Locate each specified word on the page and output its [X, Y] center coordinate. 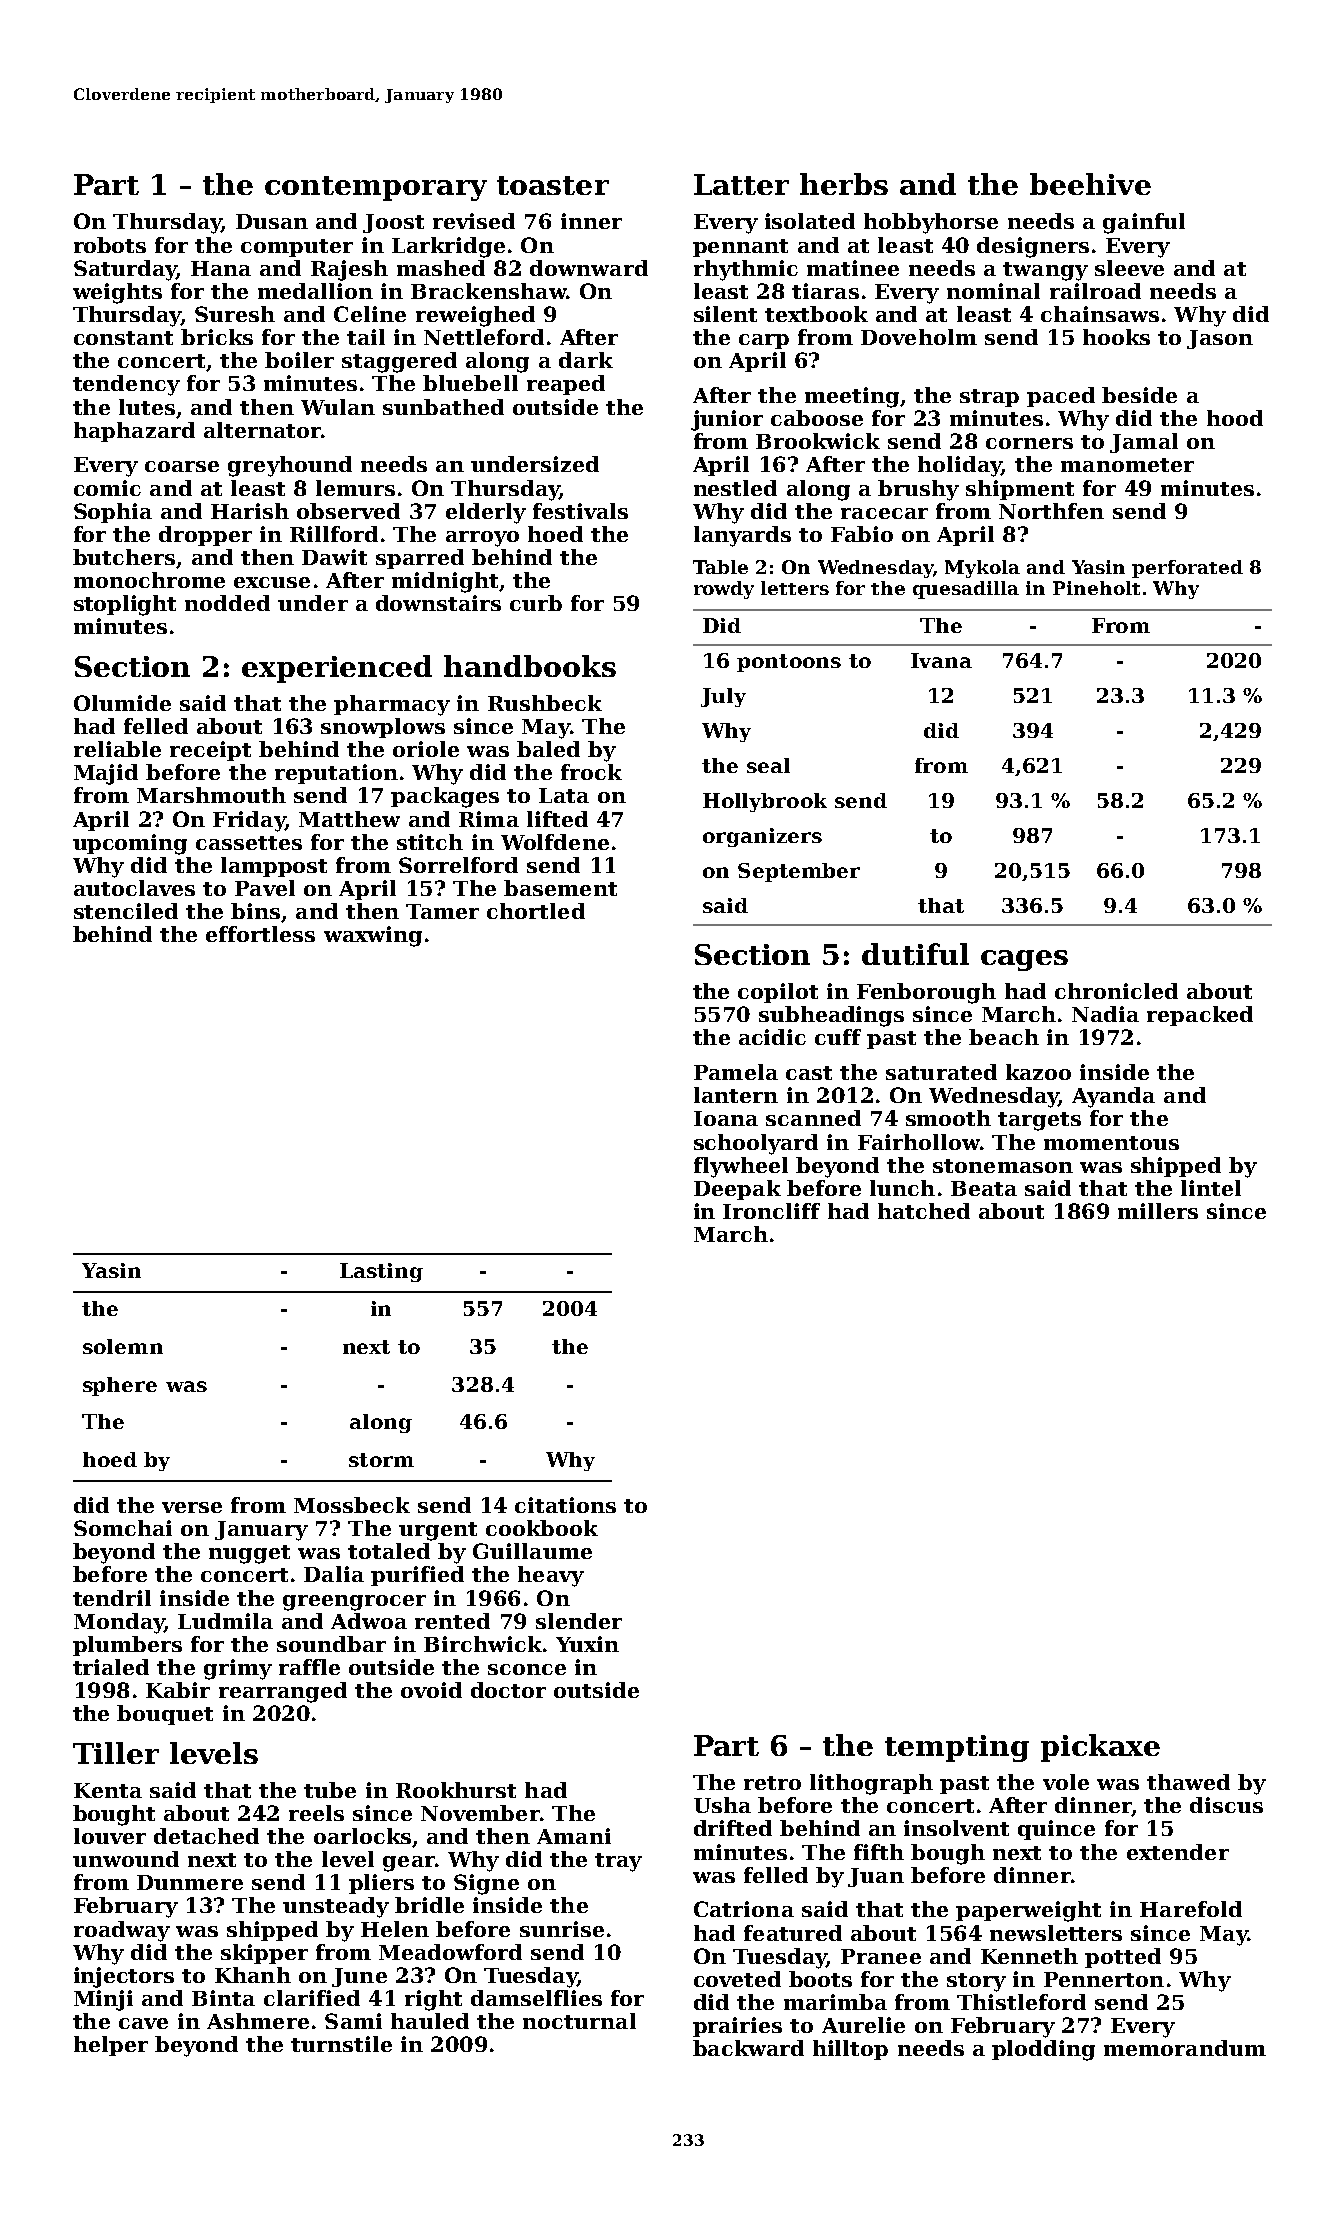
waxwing [373, 936]
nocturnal [579, 2021]
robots [110, 245]
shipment [1020, 490]
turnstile [341, 2044]
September [799, 872]
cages [1024, 960]
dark [586, 360]
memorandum [1185, 2048]
